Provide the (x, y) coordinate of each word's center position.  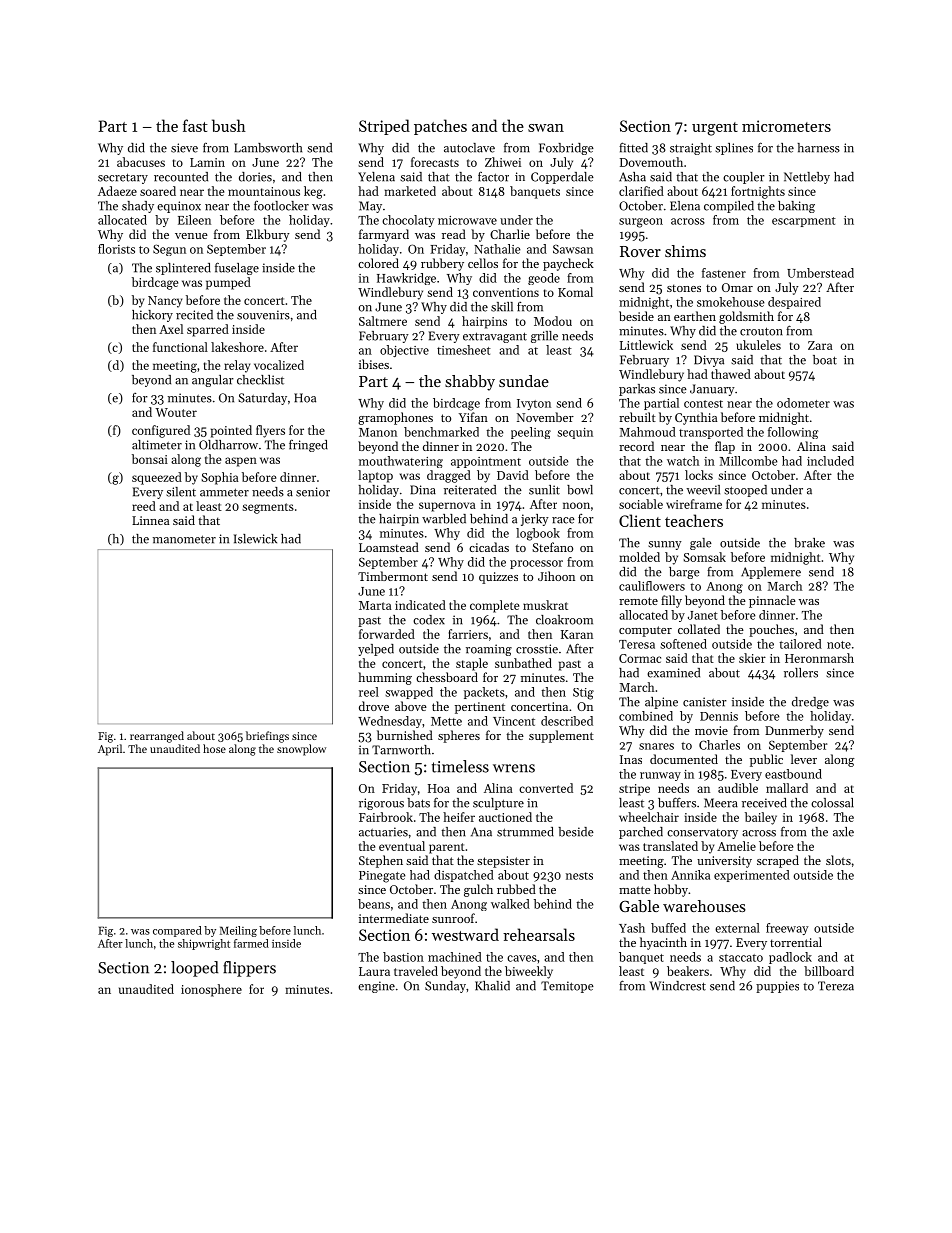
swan (546, 128)
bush (229, 125)
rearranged (157, 737)
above (411, 706)
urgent (715, 129)
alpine (661, 703)
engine (376, 987)
